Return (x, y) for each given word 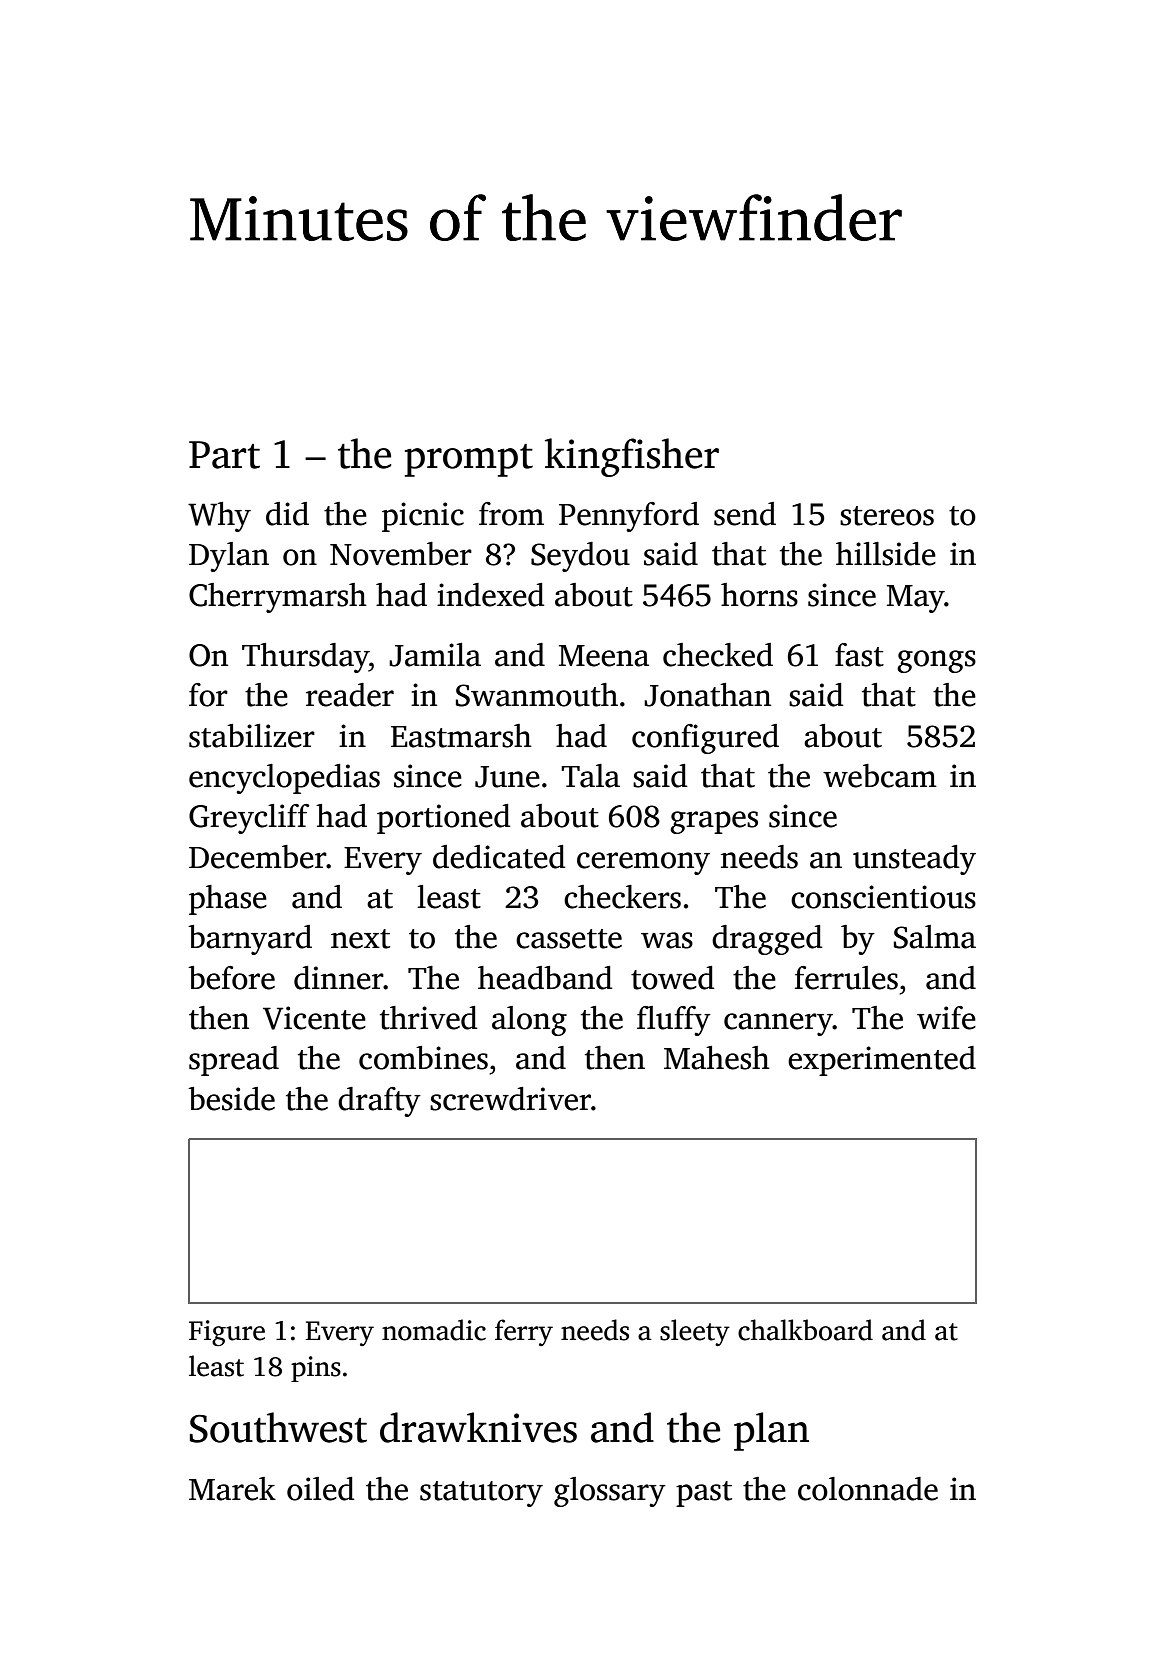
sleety (695, 1332)
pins (316, 1369)
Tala (590, 776)
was (667, 940)
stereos (887, 516)
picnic (423, 517)
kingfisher (632, 457)
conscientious (883, 897)
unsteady (914, 860)
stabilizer (252, 736)
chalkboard (805, 1330)
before (231, 978)
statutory (481, 1494)
